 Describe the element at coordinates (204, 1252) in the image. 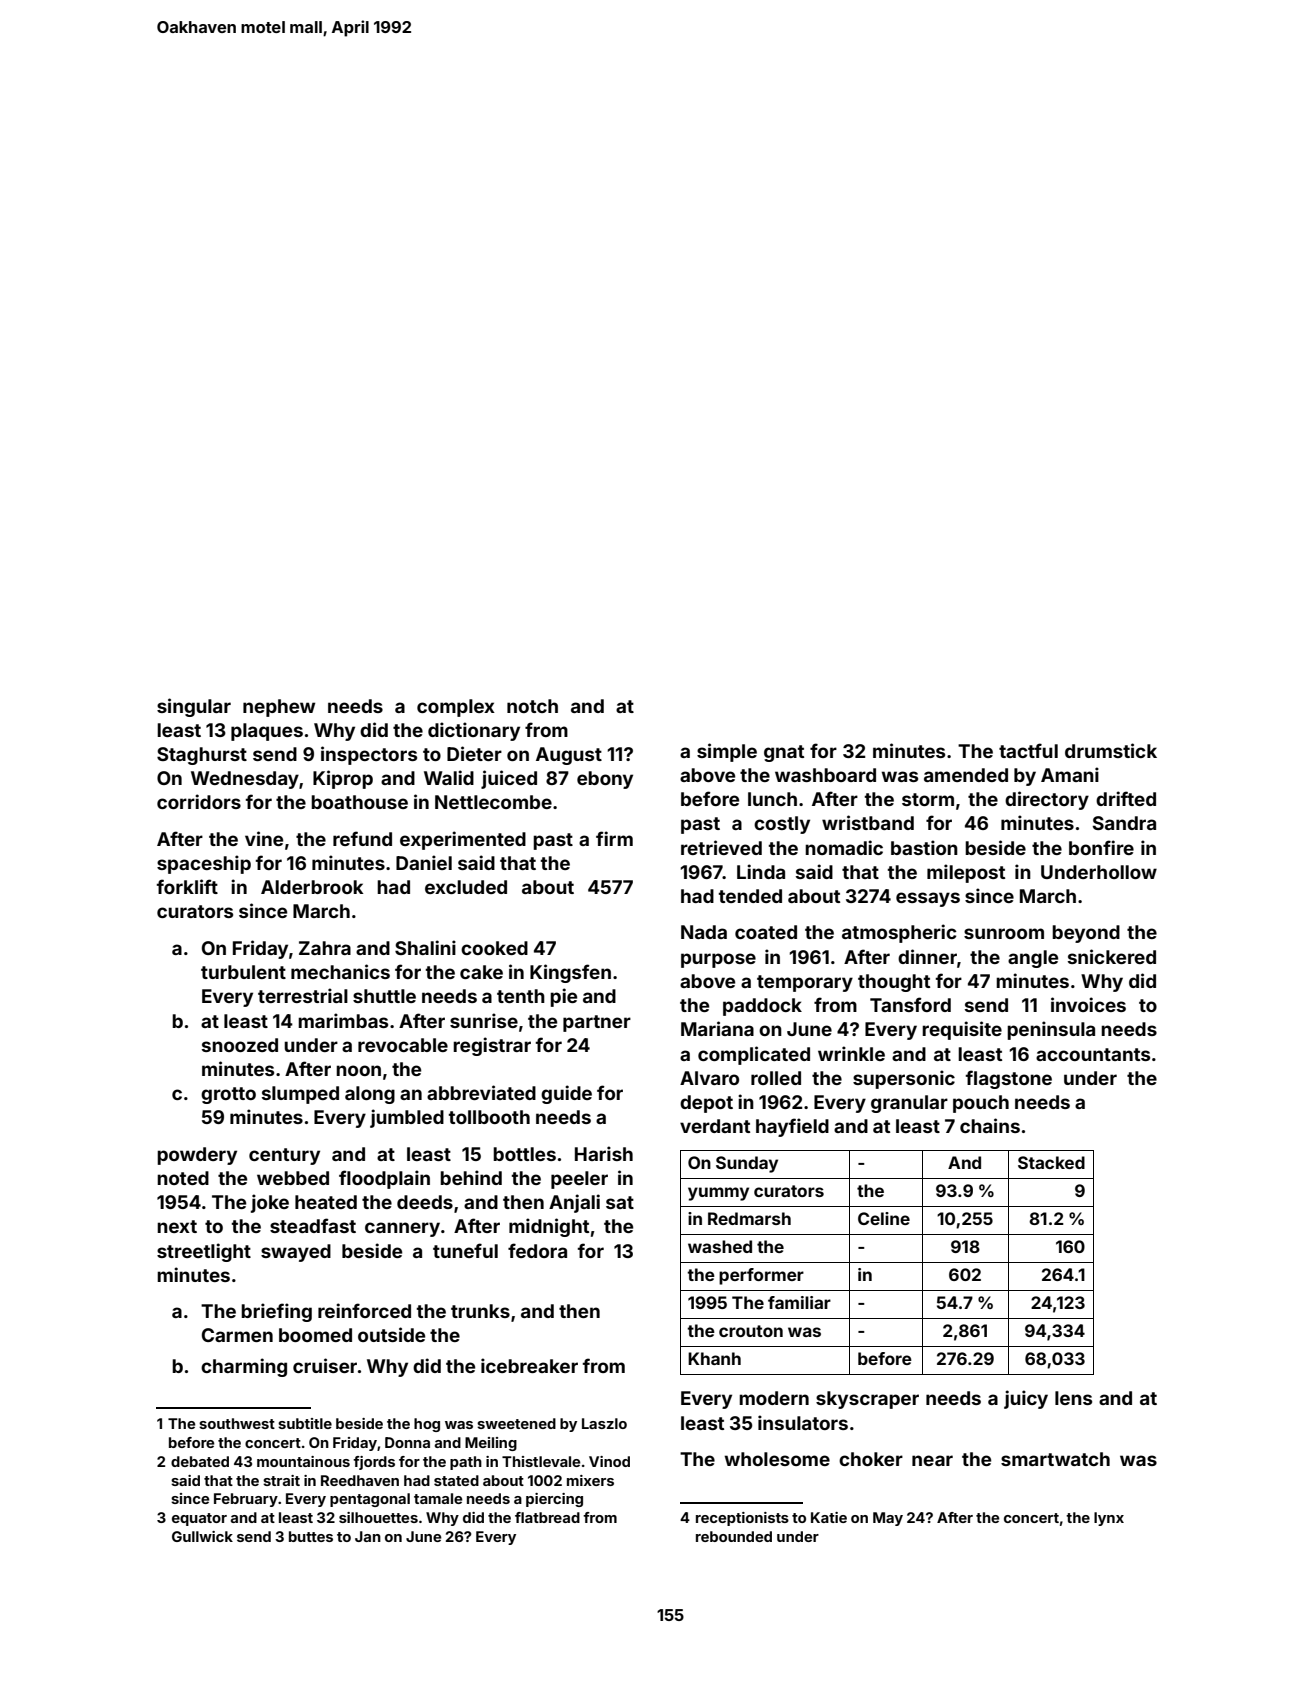

I see `streetlight` at that location.
